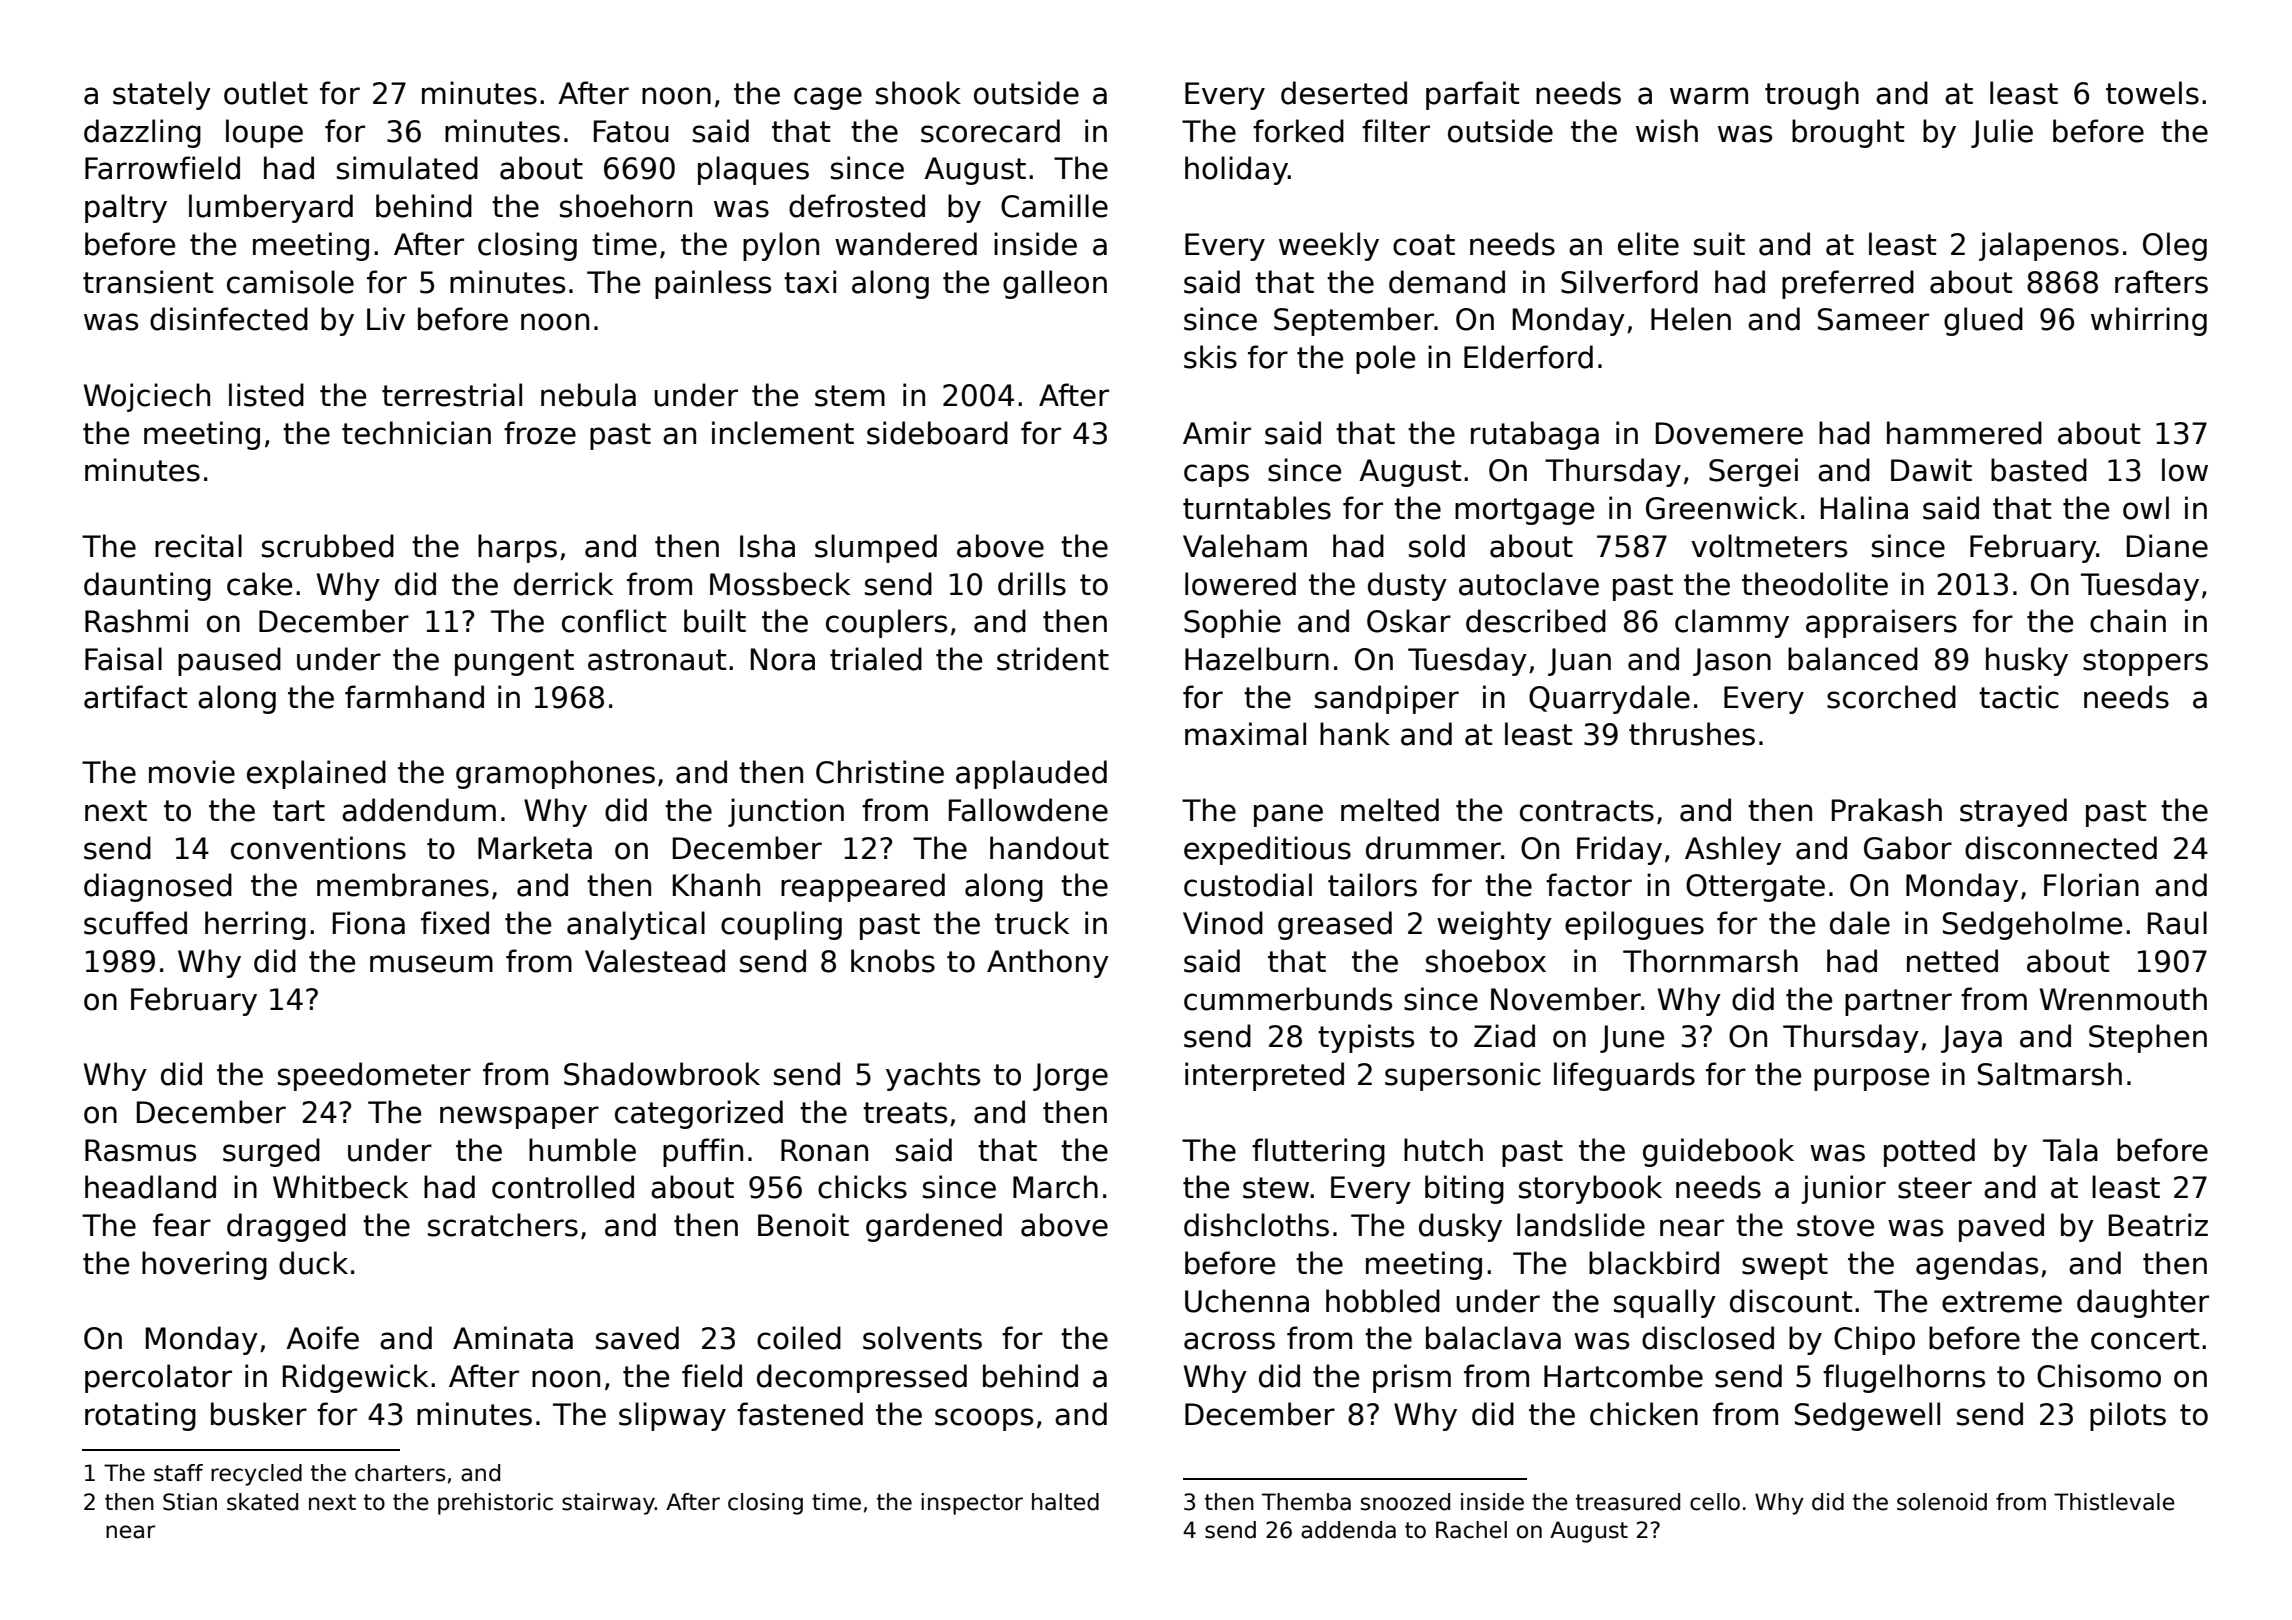 The image size is (2292, 1620). I want to click on Camille, so click(1054, 206).
